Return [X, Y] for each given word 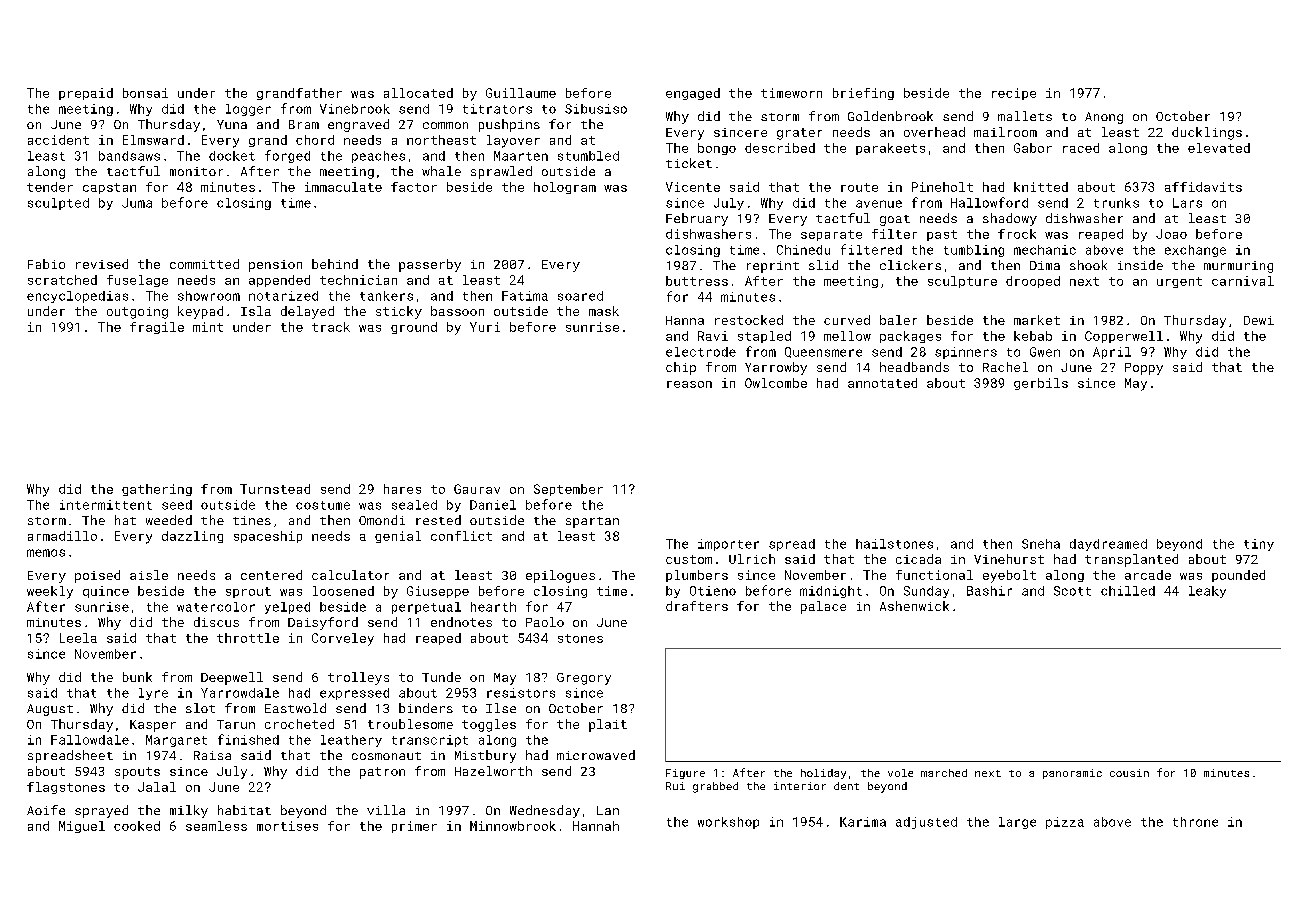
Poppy [1144, 369]
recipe [1014, 94]
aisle [149, 575]
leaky [1207, 592]
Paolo [545, 622]
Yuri [485, 327]
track [331, 327]
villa [386, 810]
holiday [823, 774]
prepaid [86, 94]
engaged [693, 94]
